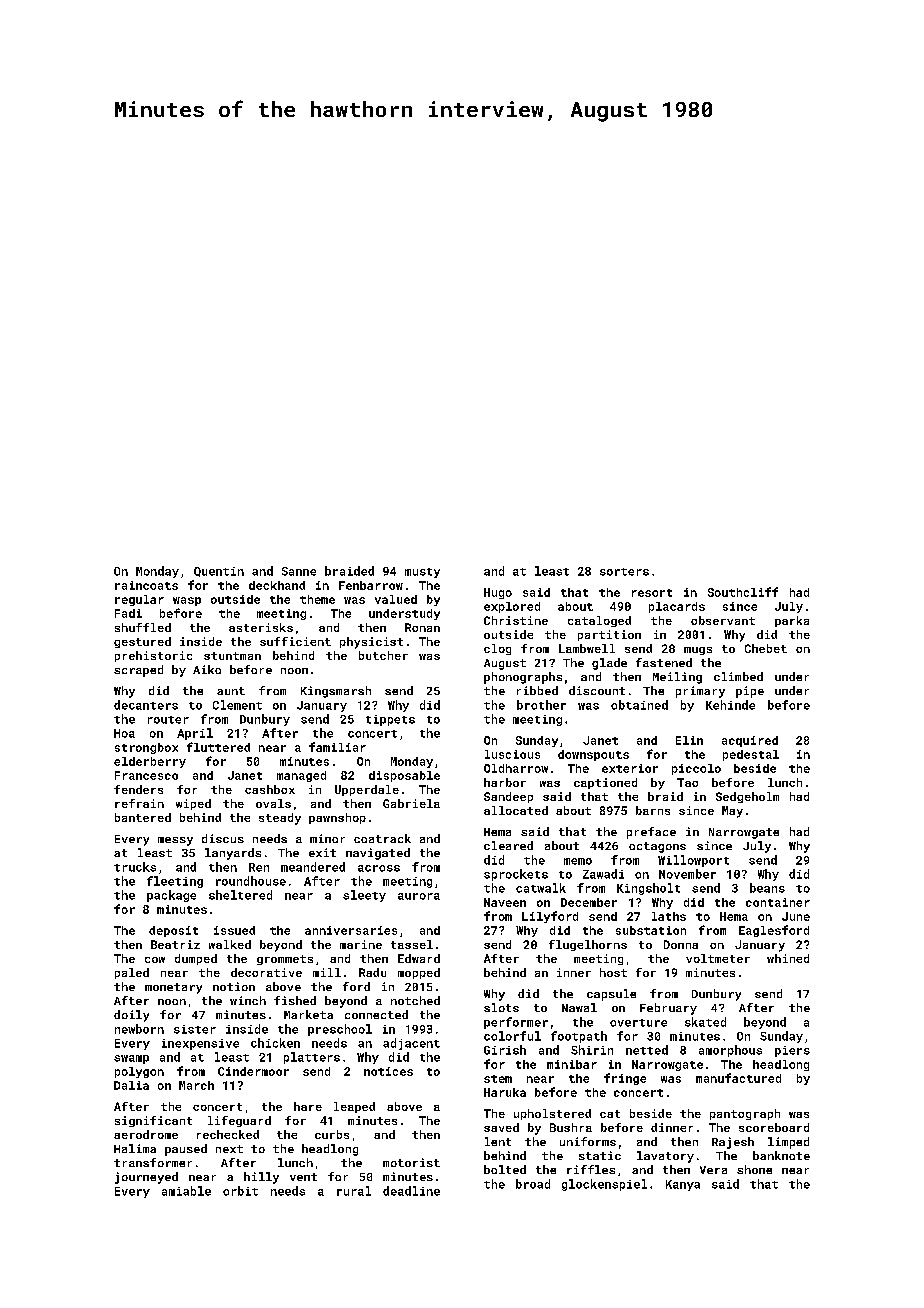  What do you see at coordinates (669, 916) in the screenshot?
I see `laths` at bounding box center [669, 916].
